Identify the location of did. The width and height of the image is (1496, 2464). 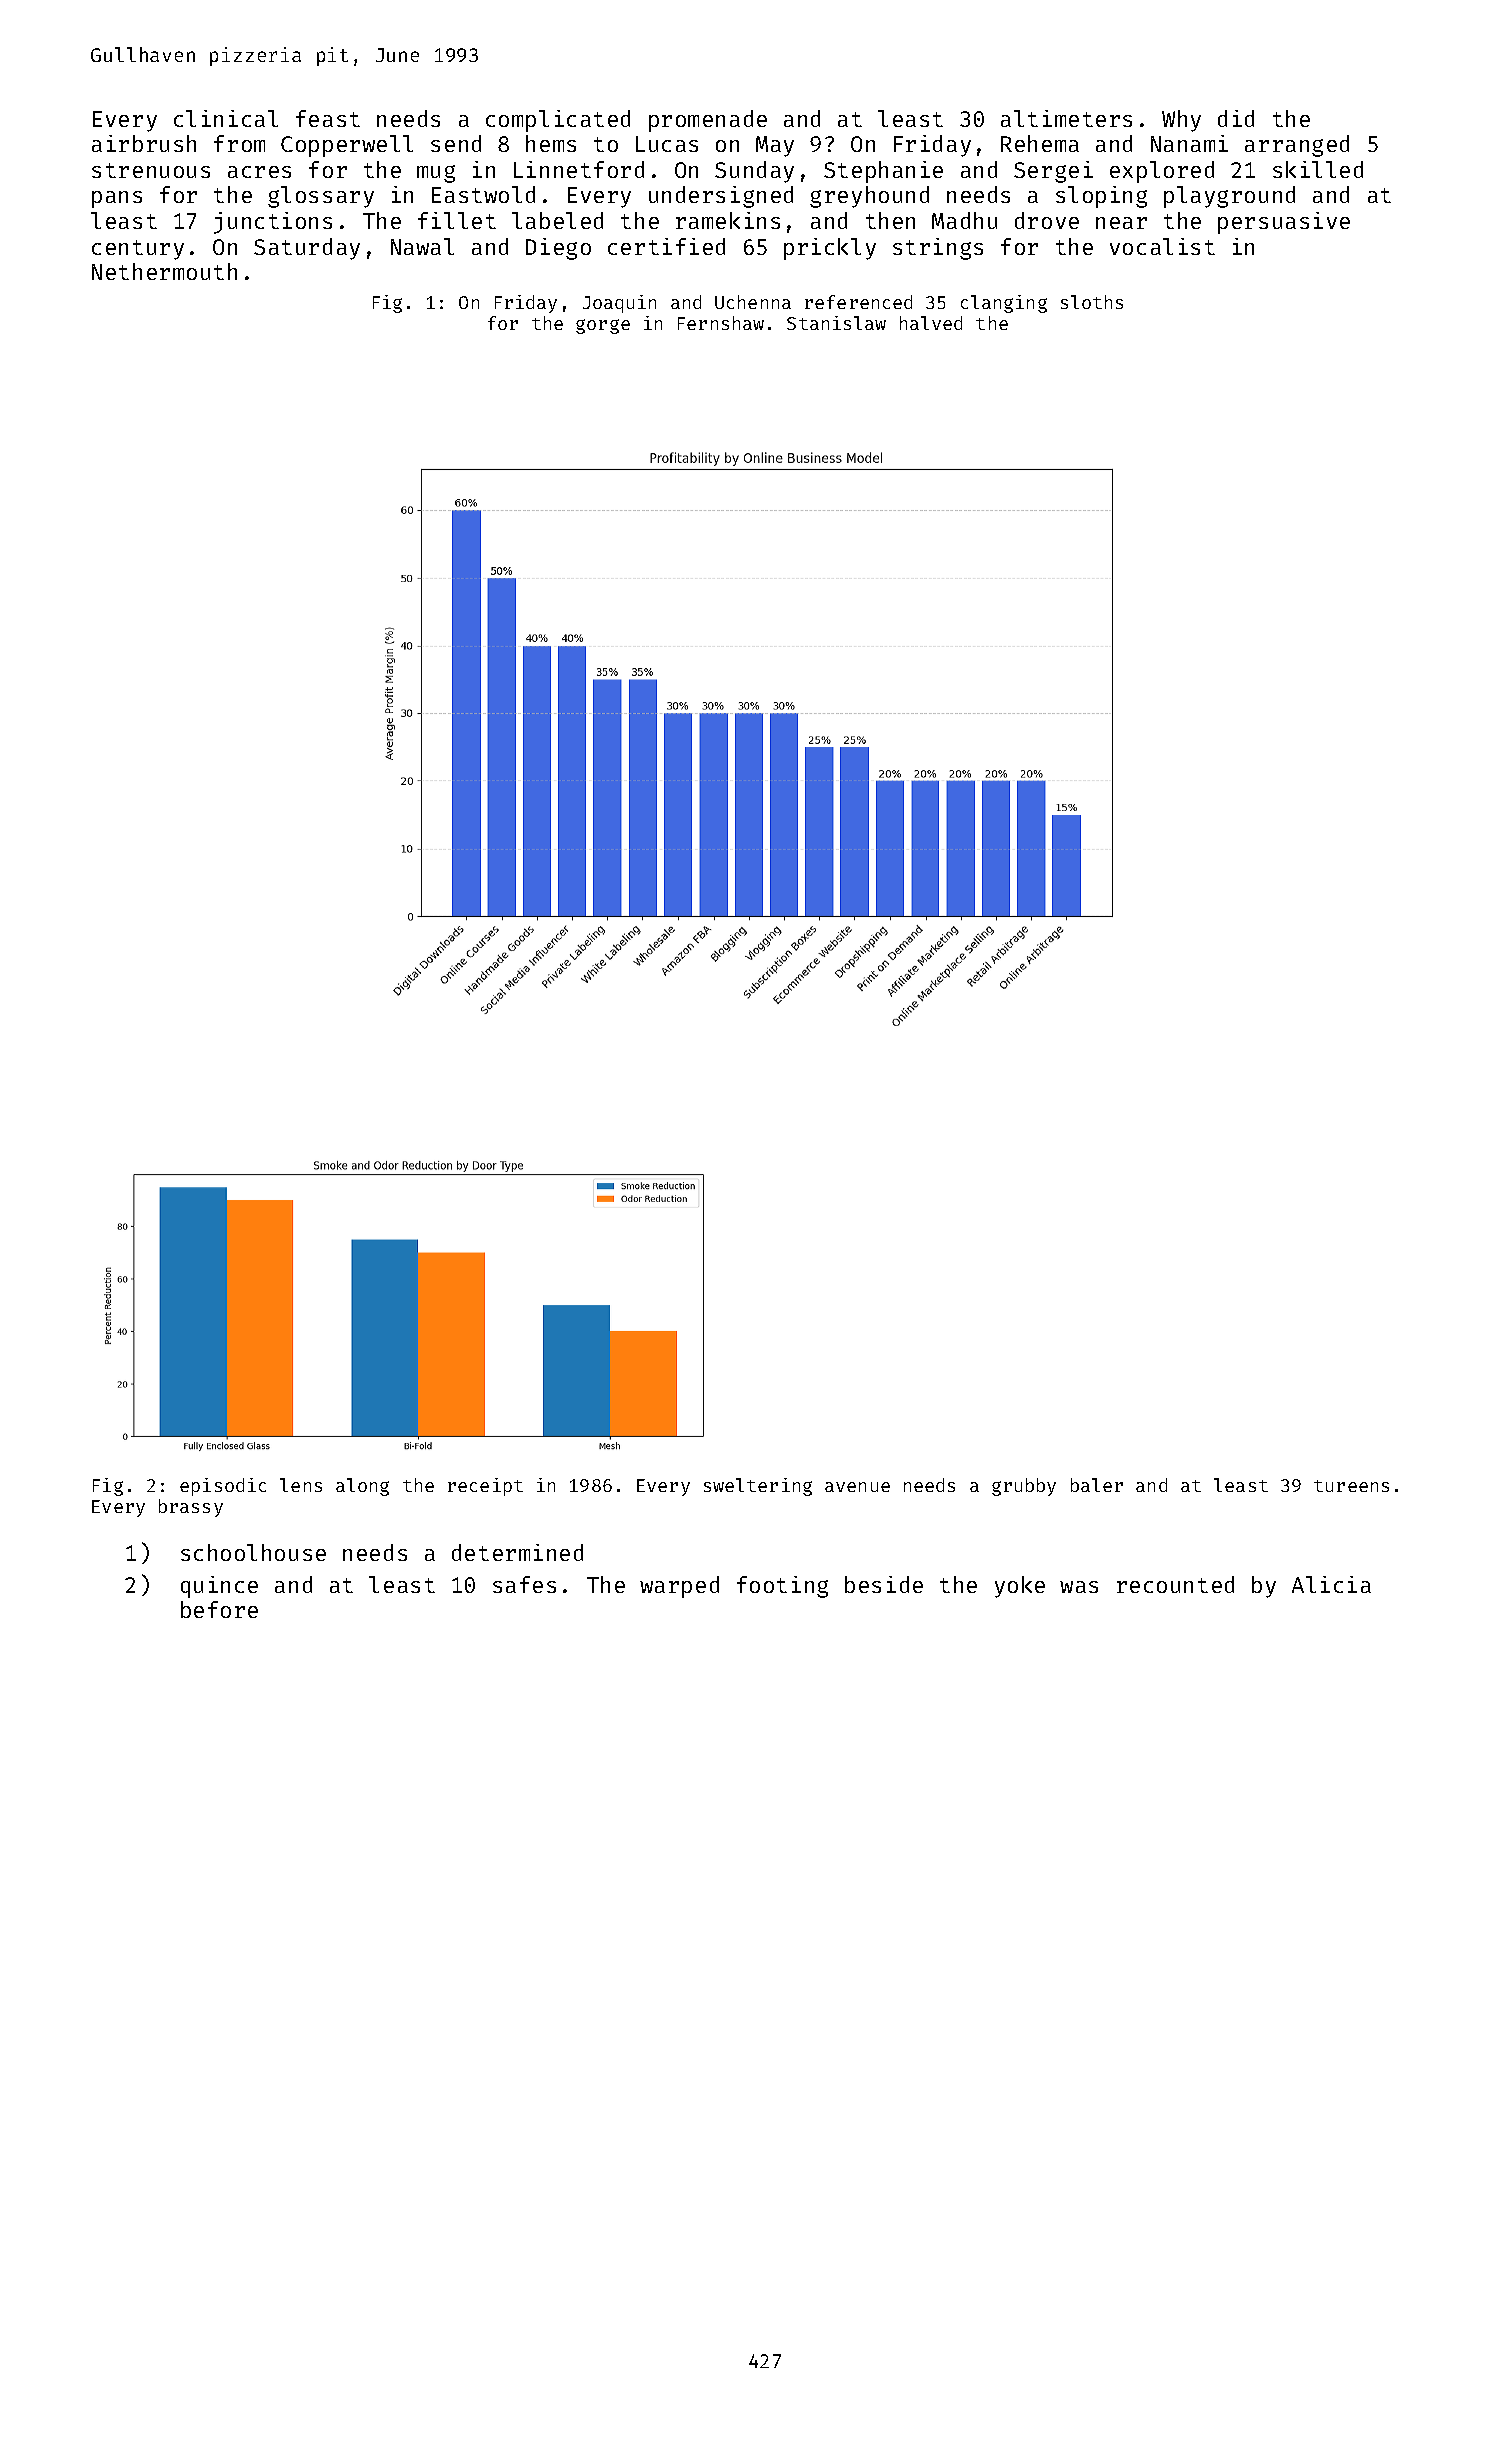
(1236, 118).
